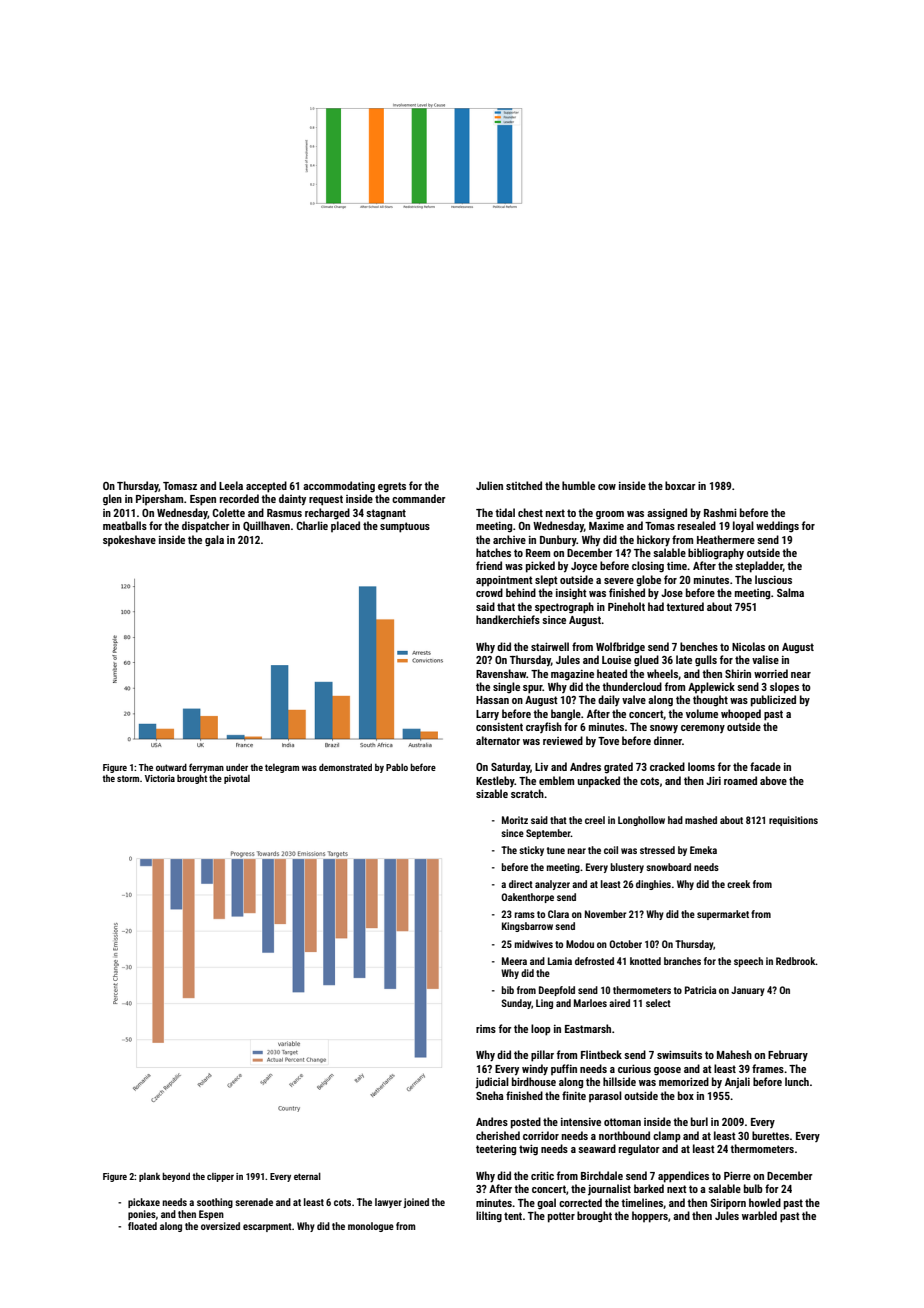  Describe the element at coordinates (552, 885) in the screenshot. I see `analyzer` at that location.
